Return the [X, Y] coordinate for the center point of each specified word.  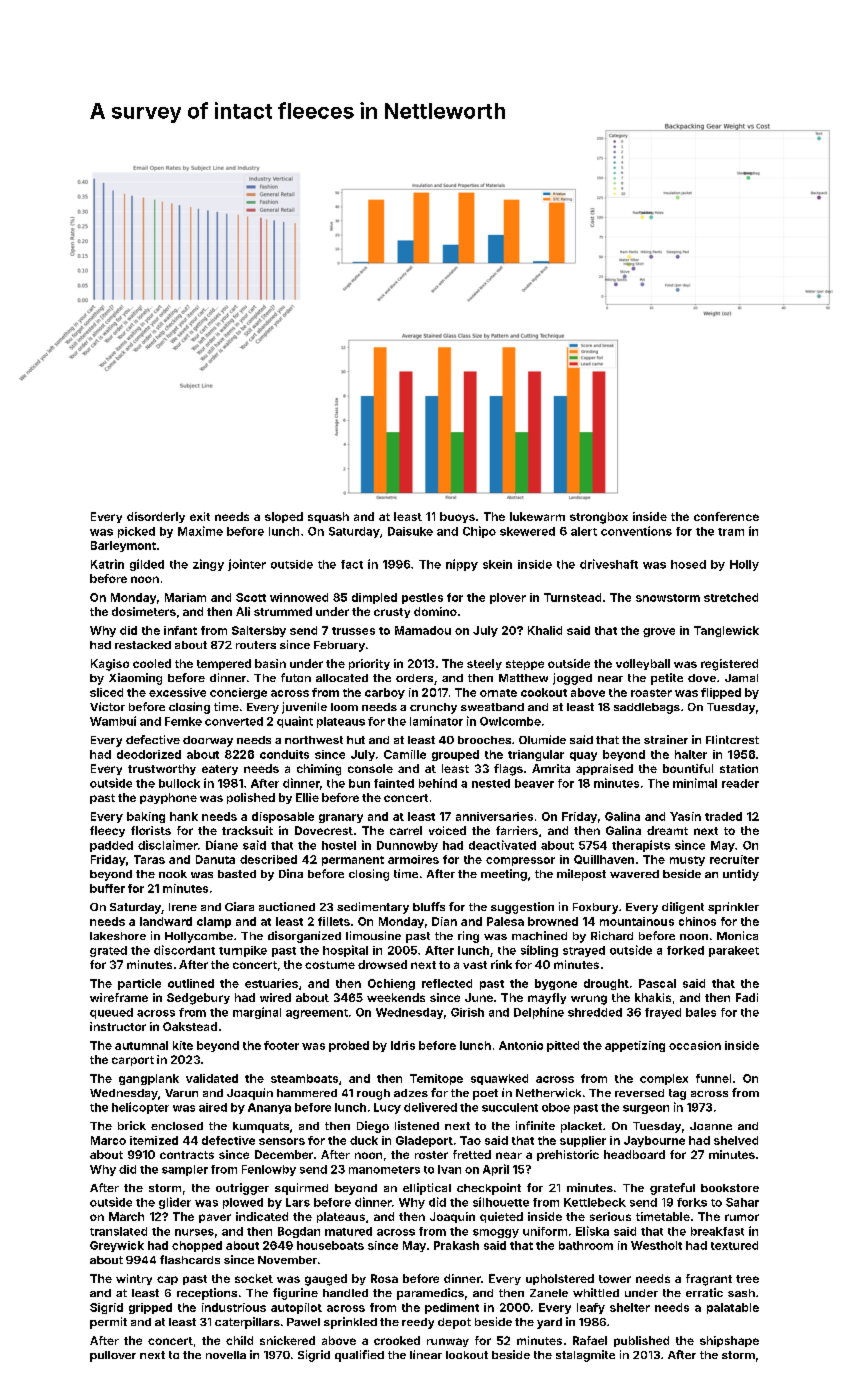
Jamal [741, 678]
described [268, 859]
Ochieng [391, 984]
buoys [457, 517]
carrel [406, 830]
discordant [184, 950]
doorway [208, 741]
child [239, 1340]
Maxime [200, 531]
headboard [634, 1154]
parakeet [734, 951]
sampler [185, 1170]
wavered [634, 874]
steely [484, 664]
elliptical [427, 1189]
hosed [688, 564]
